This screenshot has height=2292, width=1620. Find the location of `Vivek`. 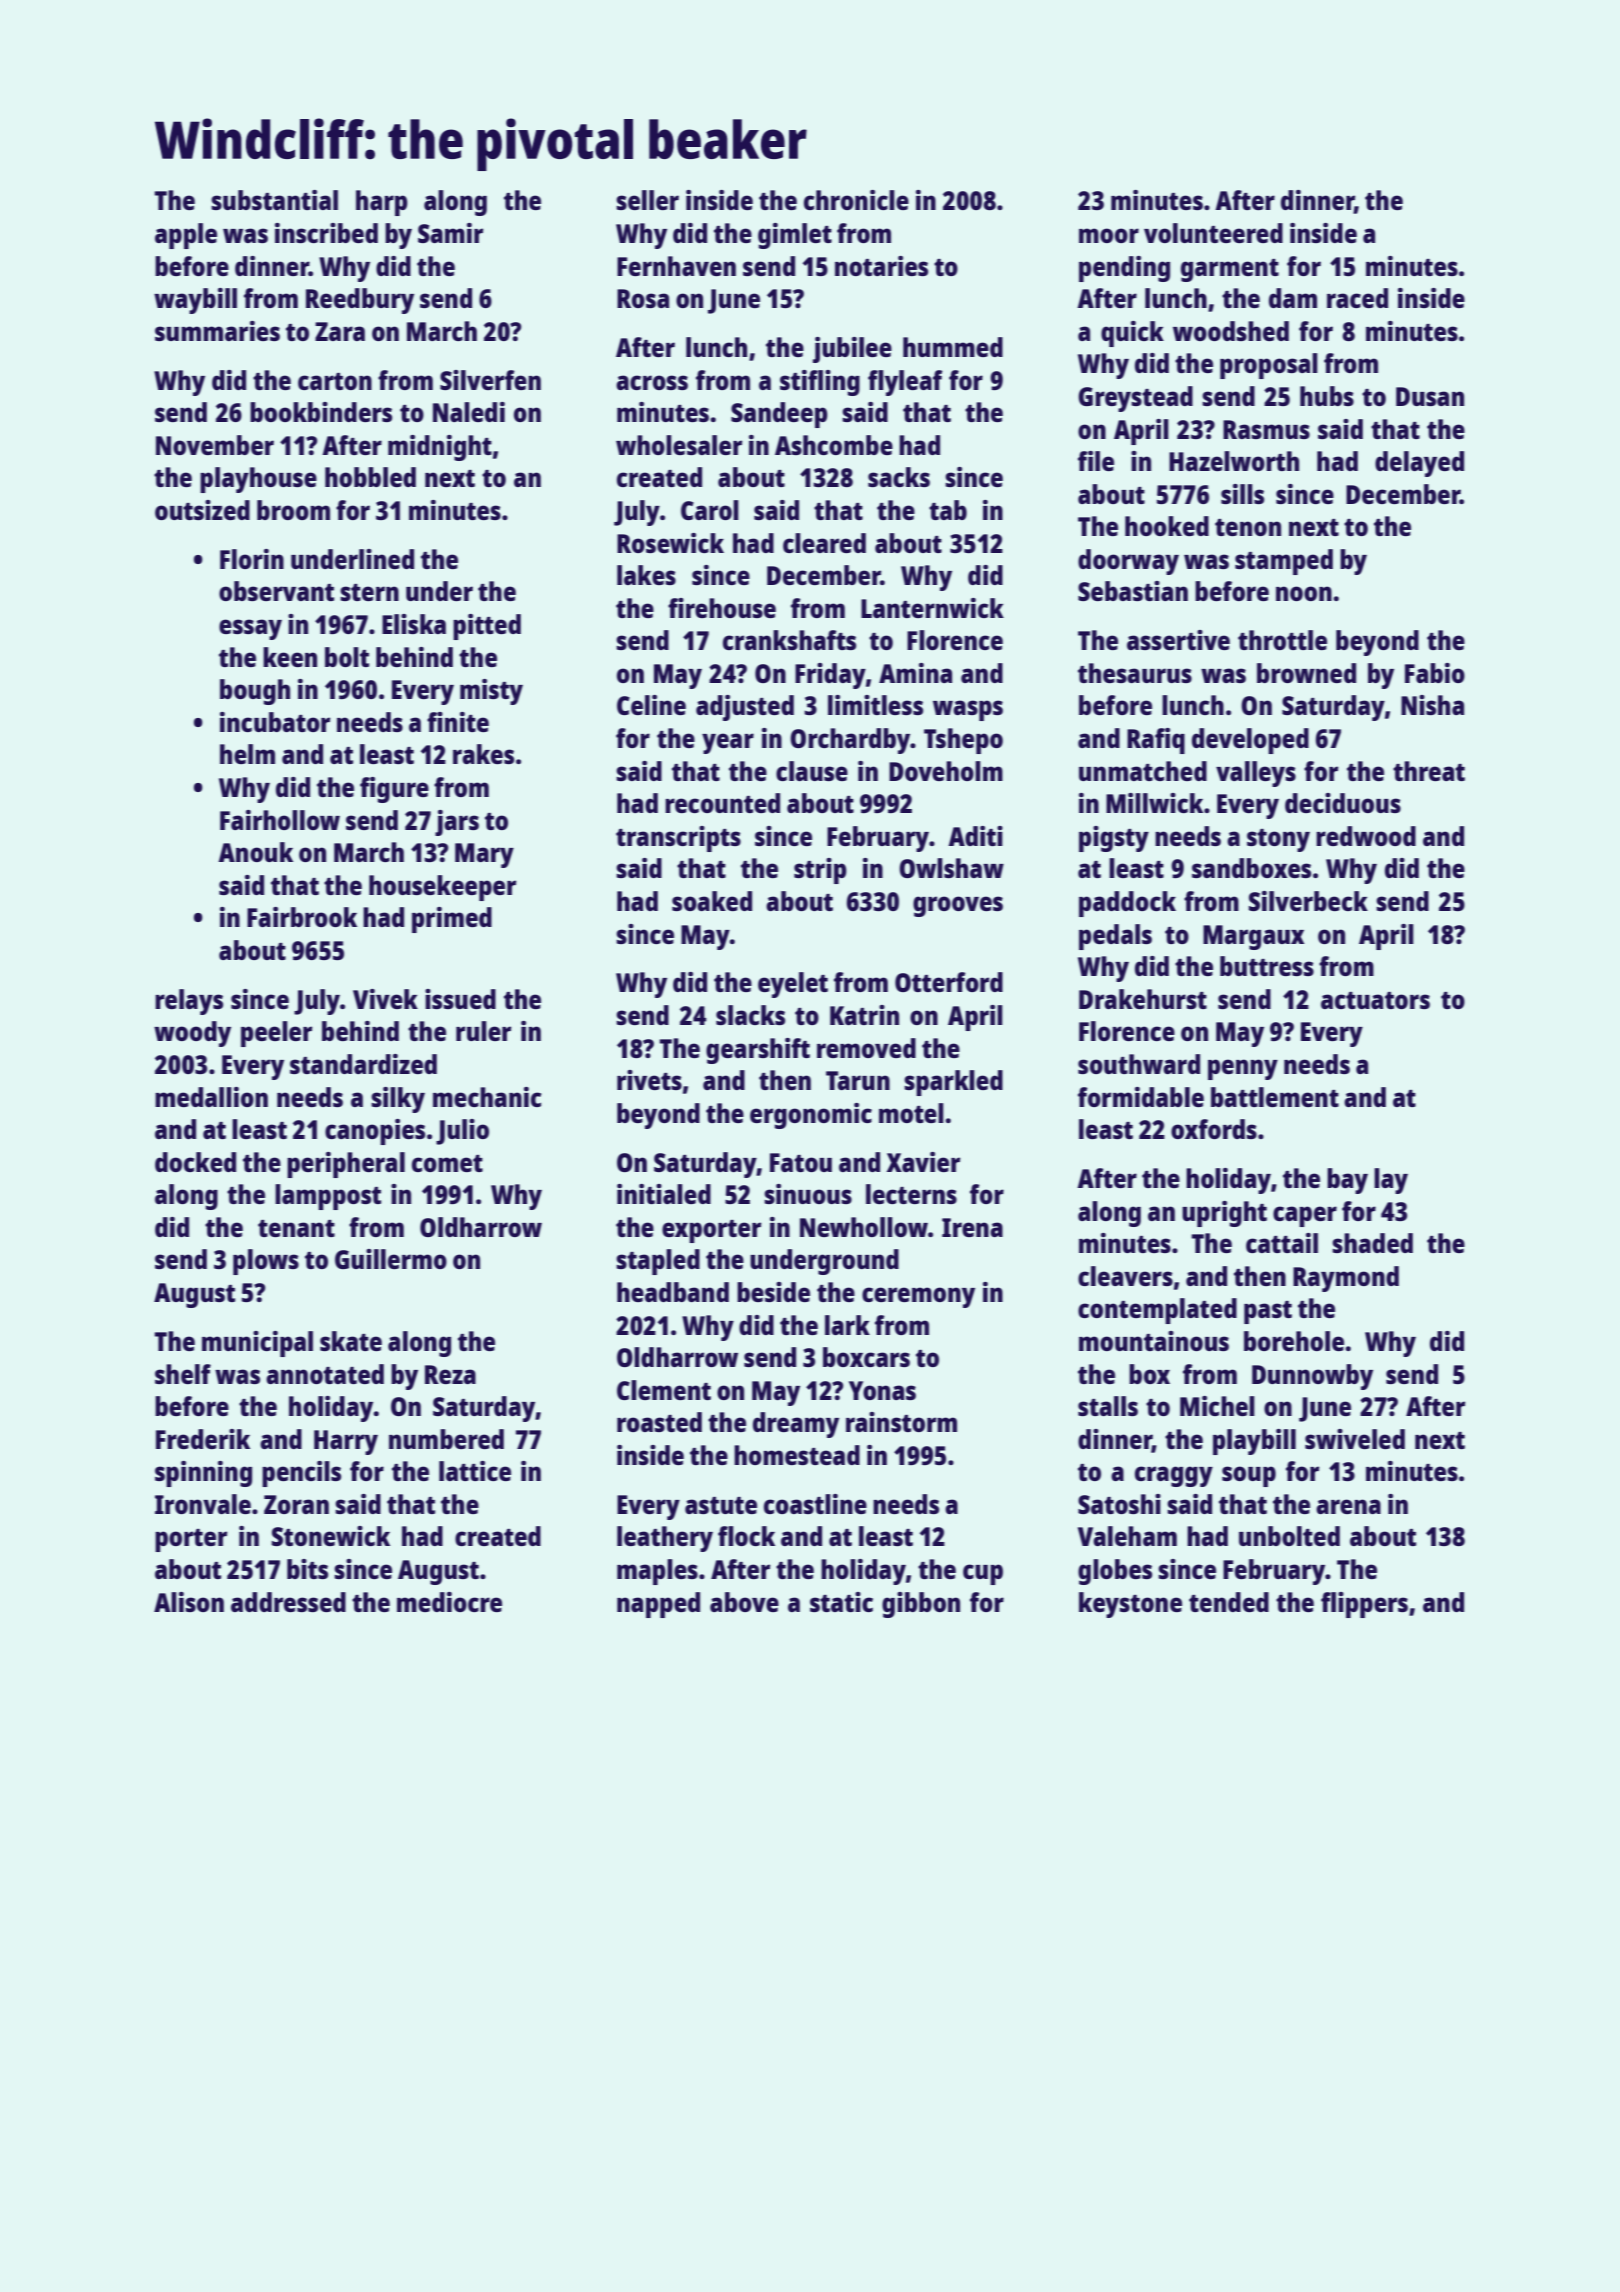

Vivek is located at coordinates (385, 999).
